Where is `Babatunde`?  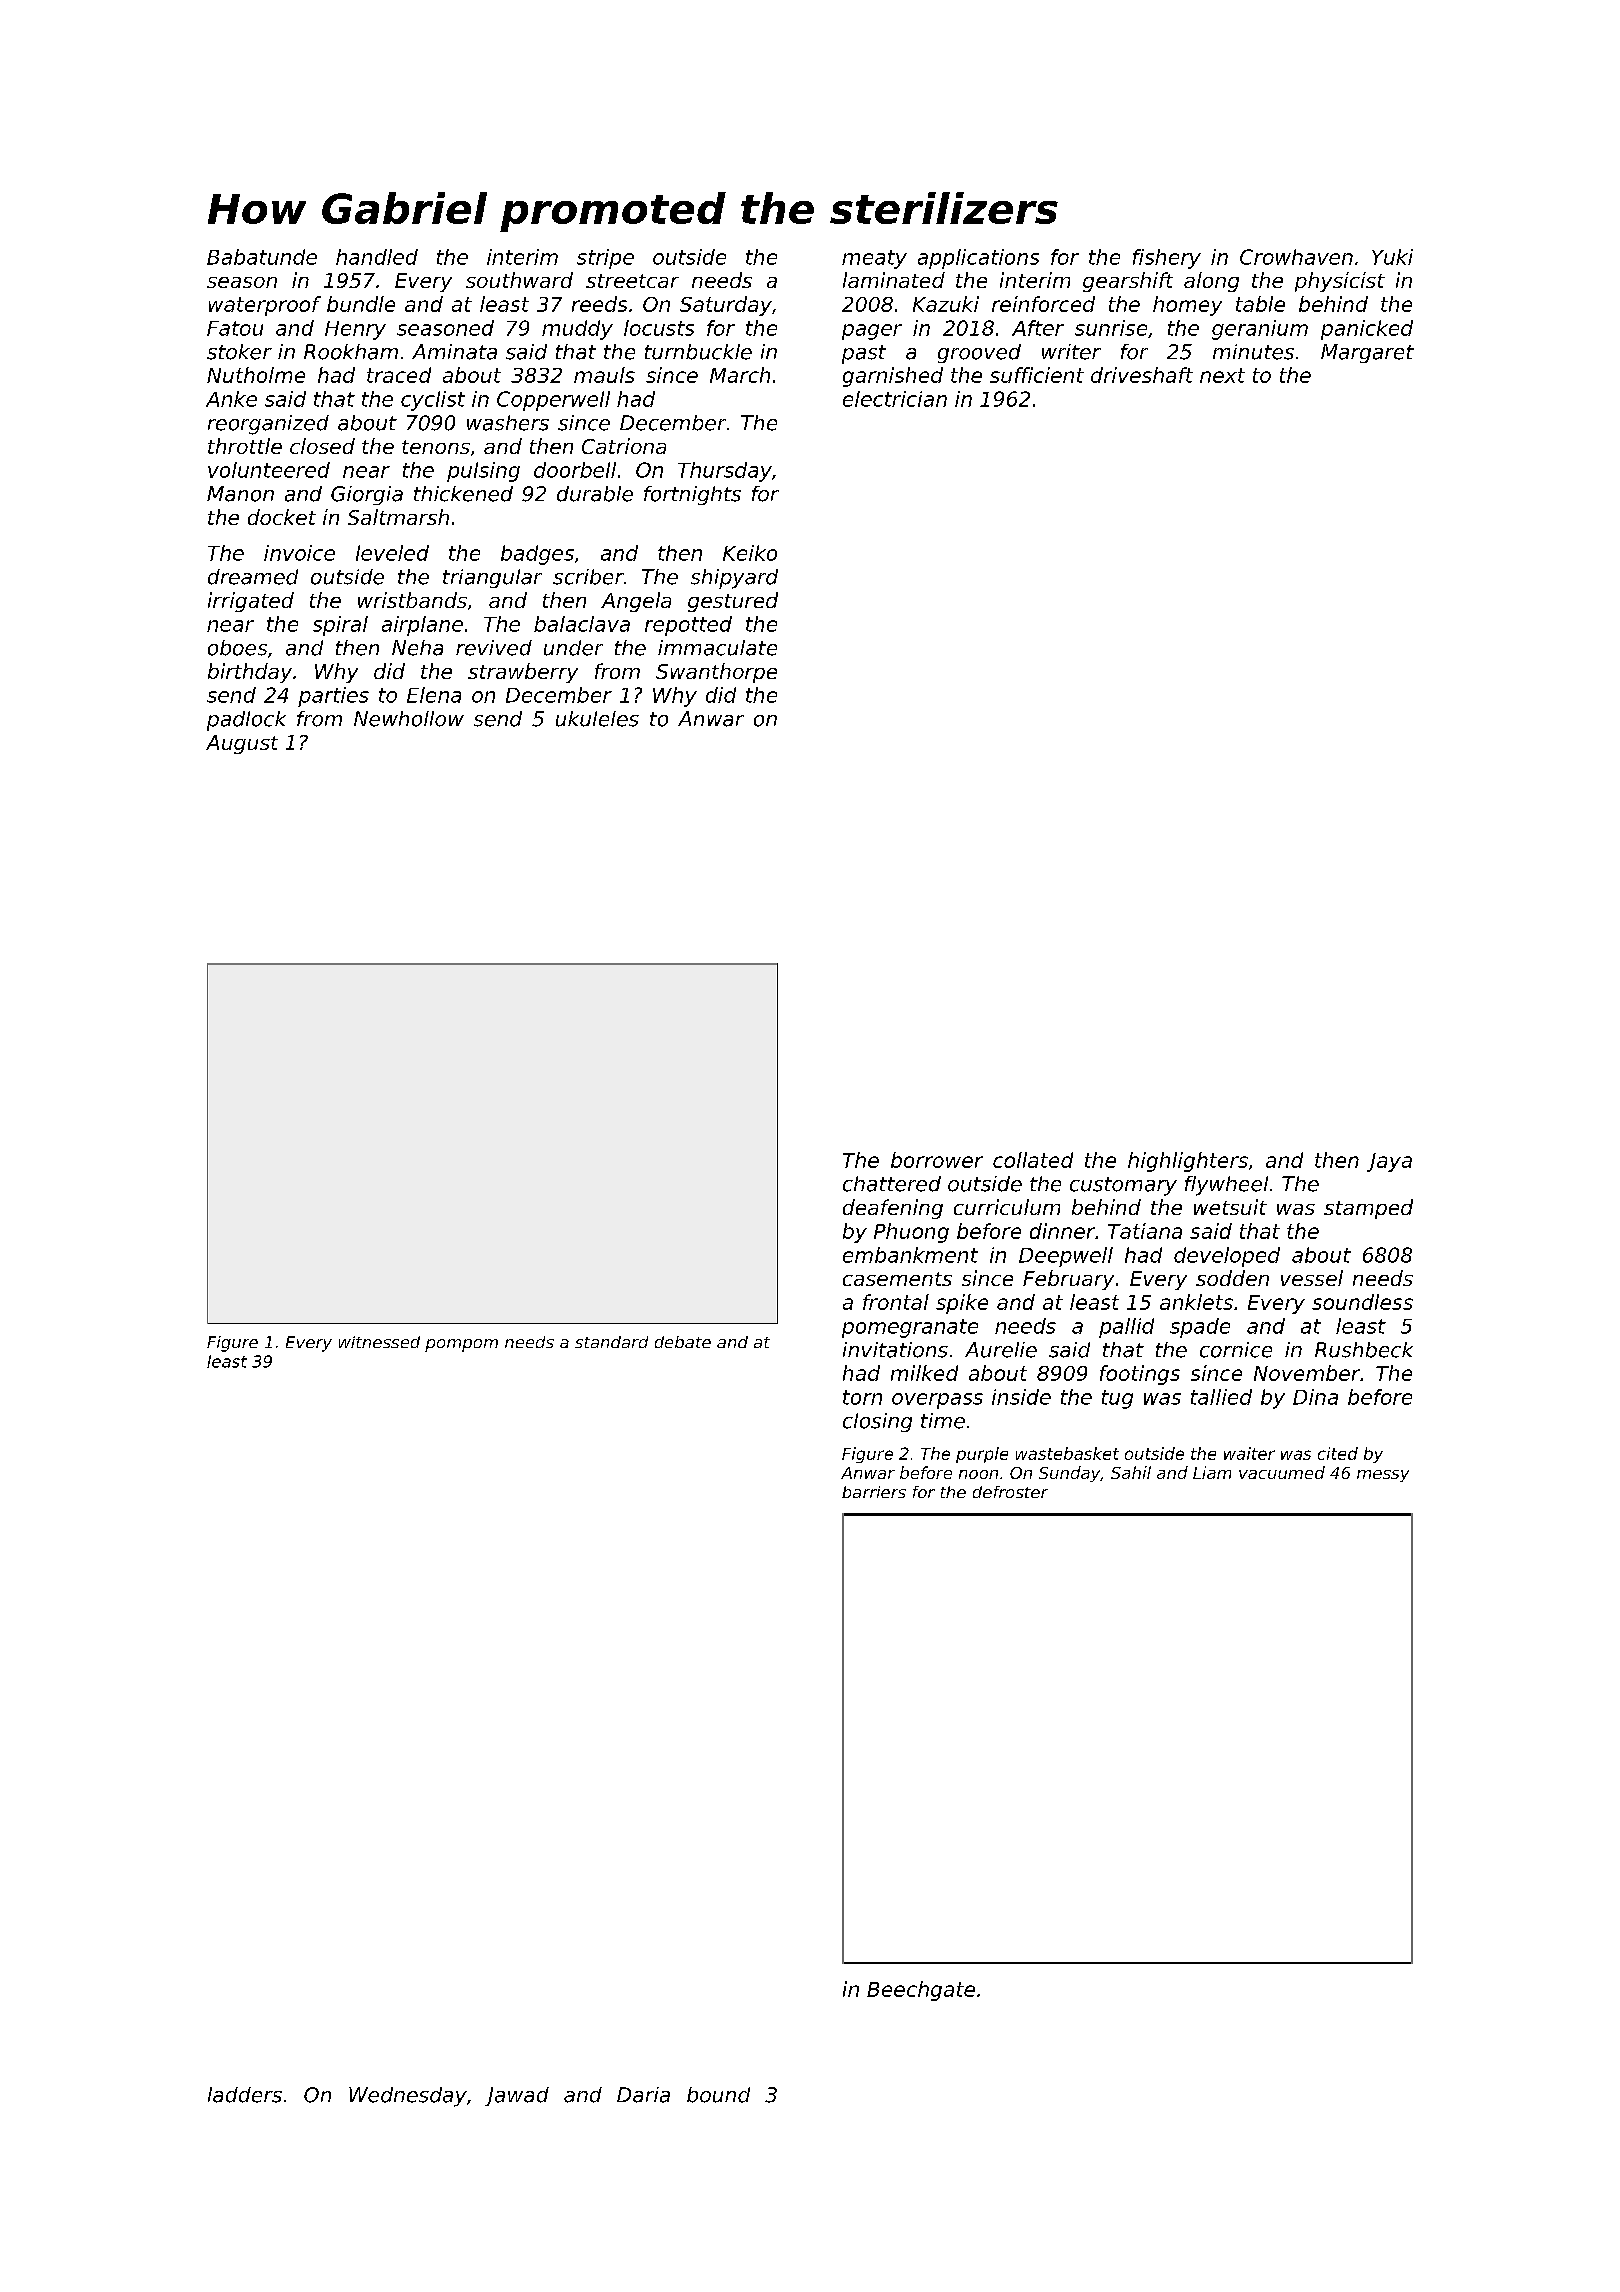
Babatunde is located at coordinates (262, 257).
